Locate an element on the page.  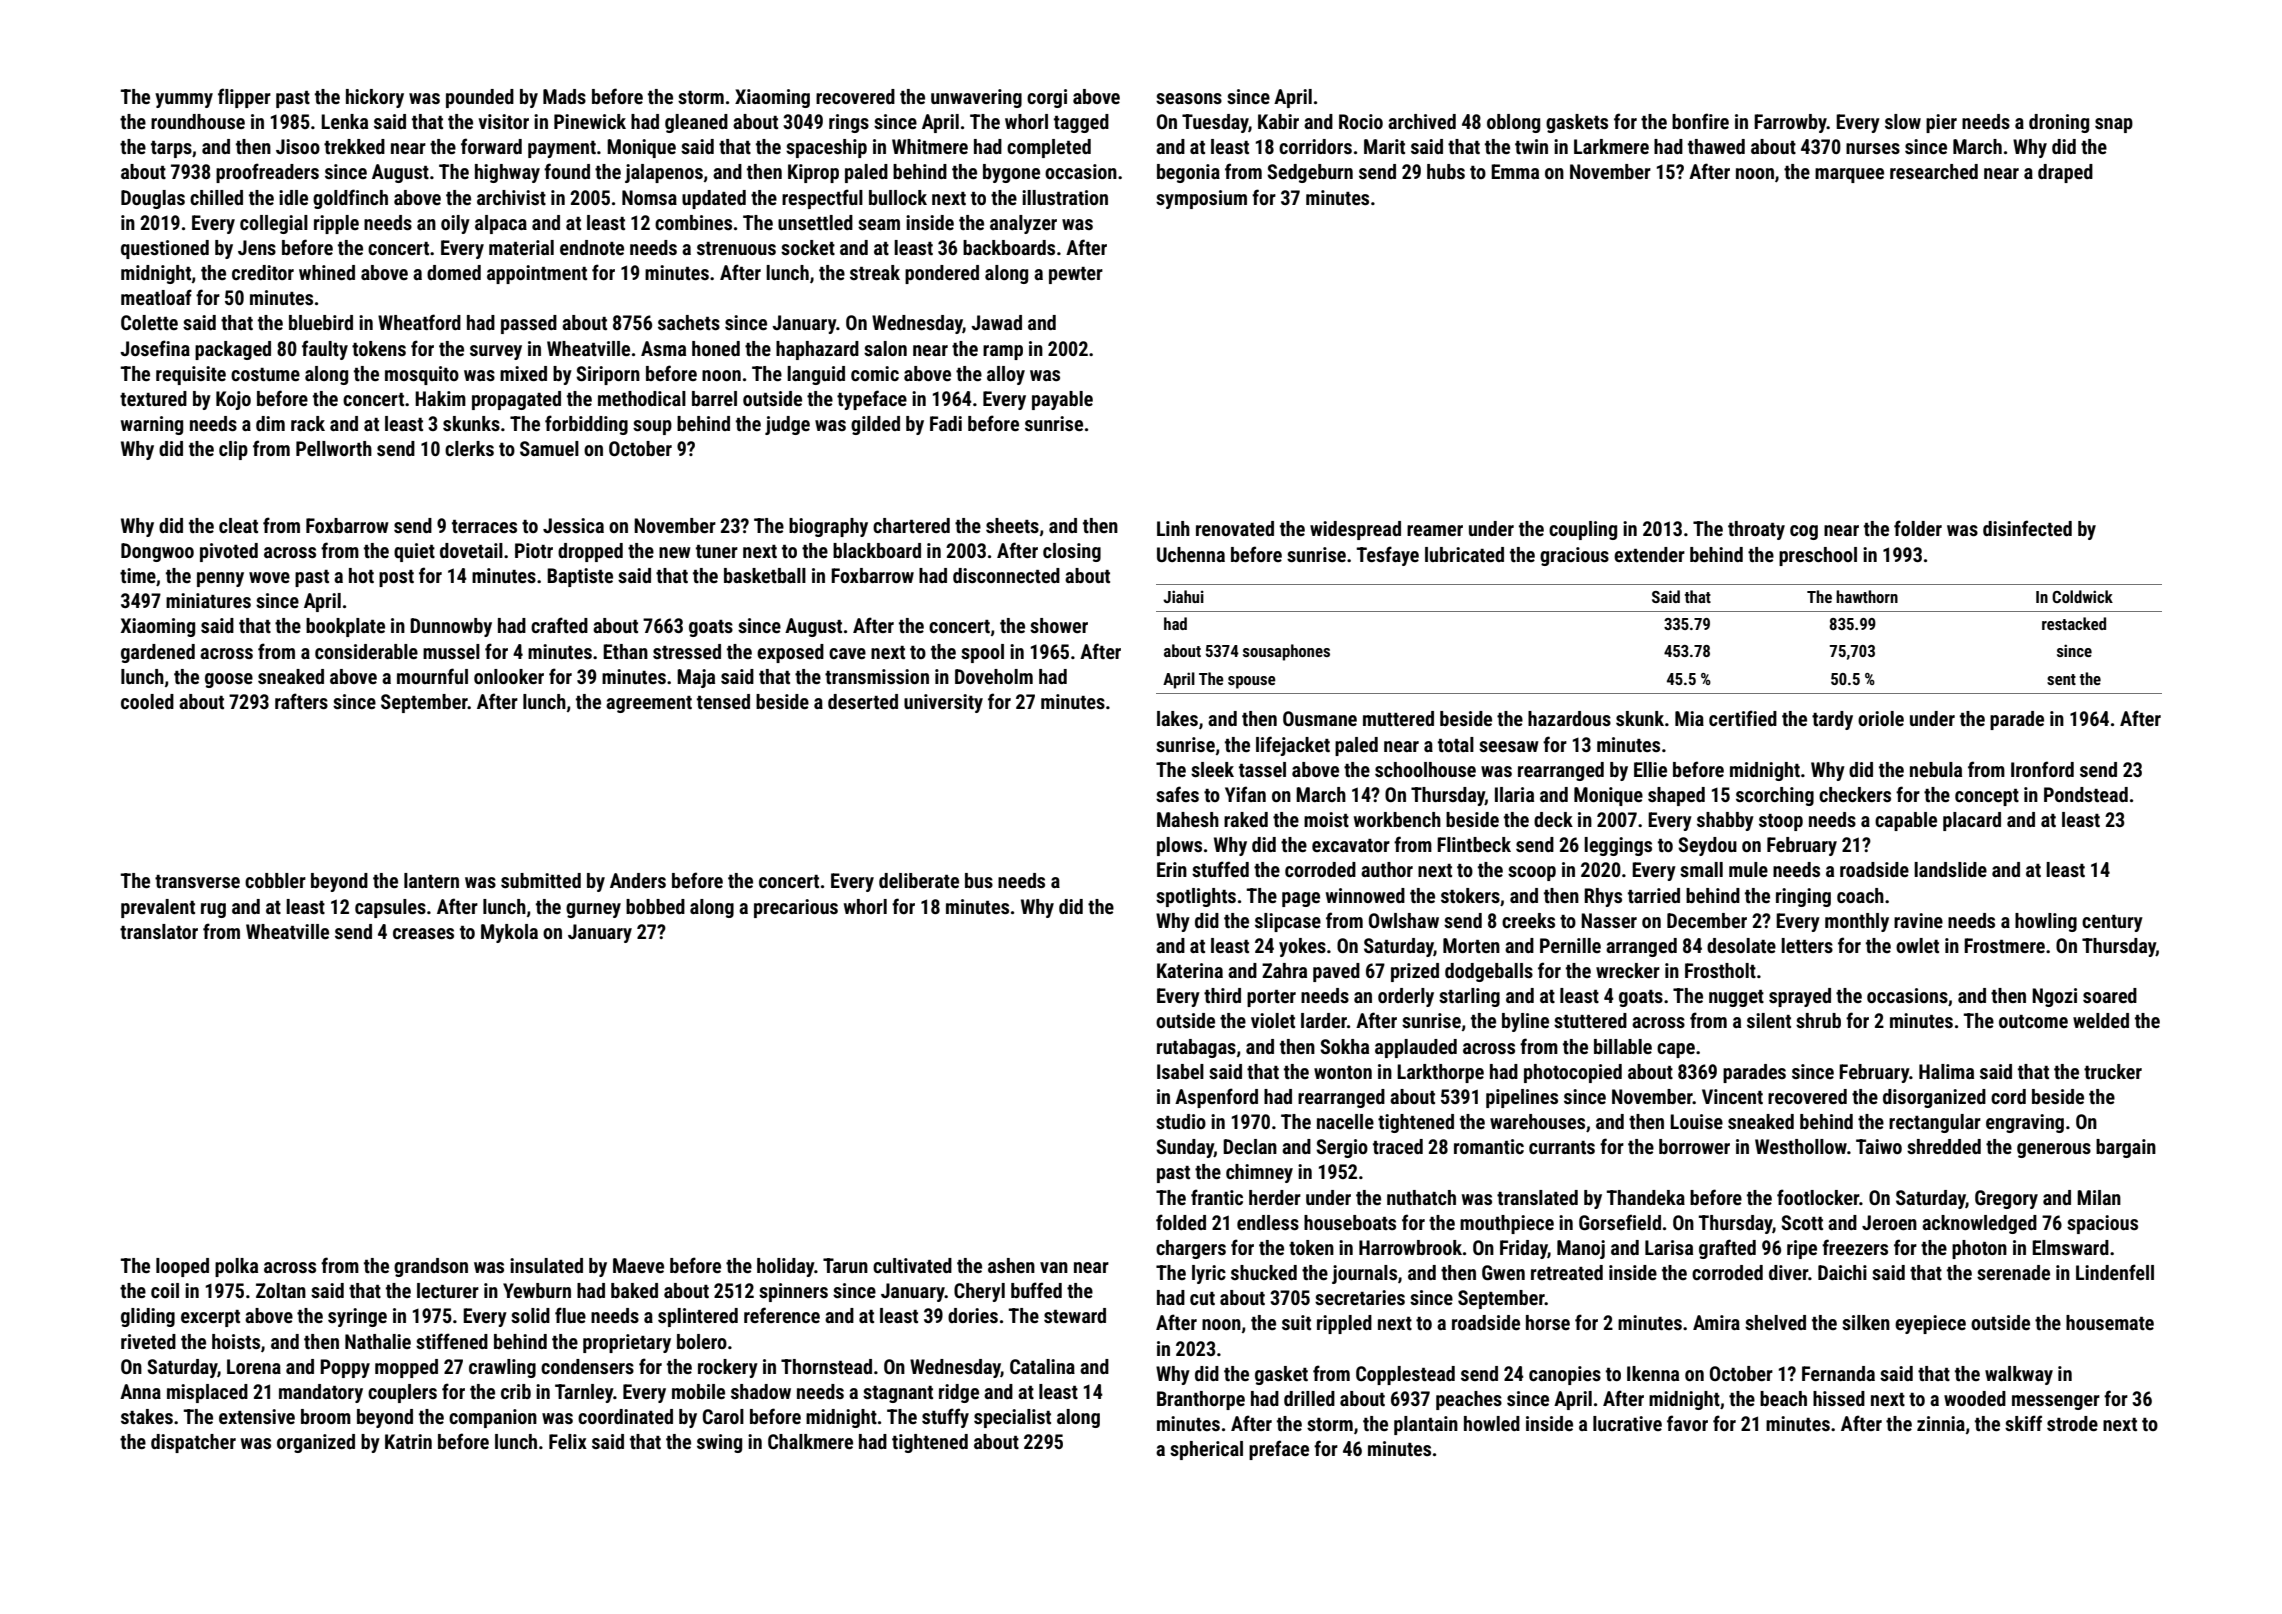
Mads is located at coordinates (564, 96).
